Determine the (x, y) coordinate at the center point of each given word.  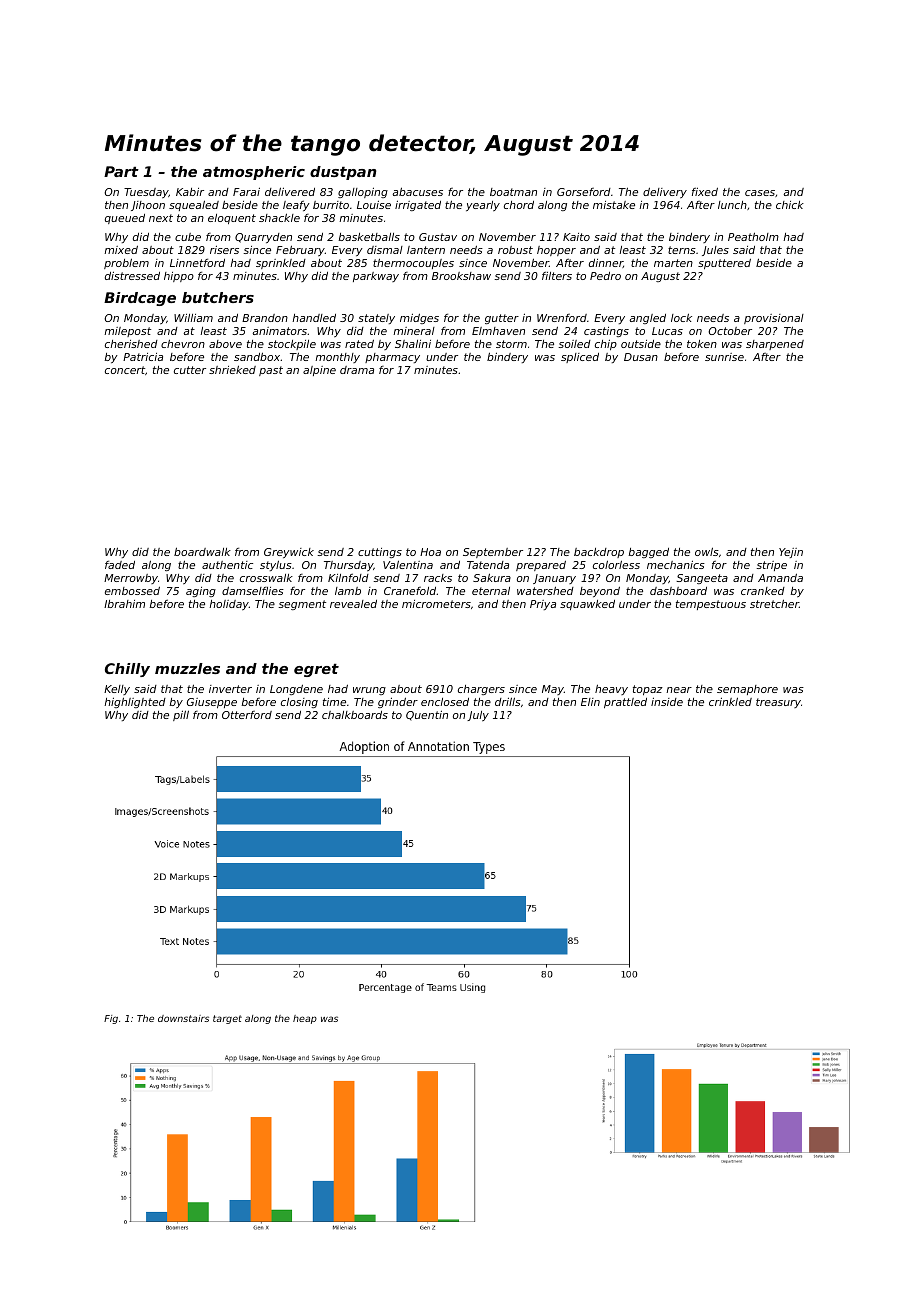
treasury (778, 703)
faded (120, 565)
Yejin (791, 553)
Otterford (247, 715)
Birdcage (140, 299)
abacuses (418, 191)
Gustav (438, 237)
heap (305, 1019)
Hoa (430, 552)
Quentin (427, 715)
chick (790, 205)
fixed (705, 191)
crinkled (730, 701)
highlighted (135, 702)
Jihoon (148, 206)
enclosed (445, 702)
